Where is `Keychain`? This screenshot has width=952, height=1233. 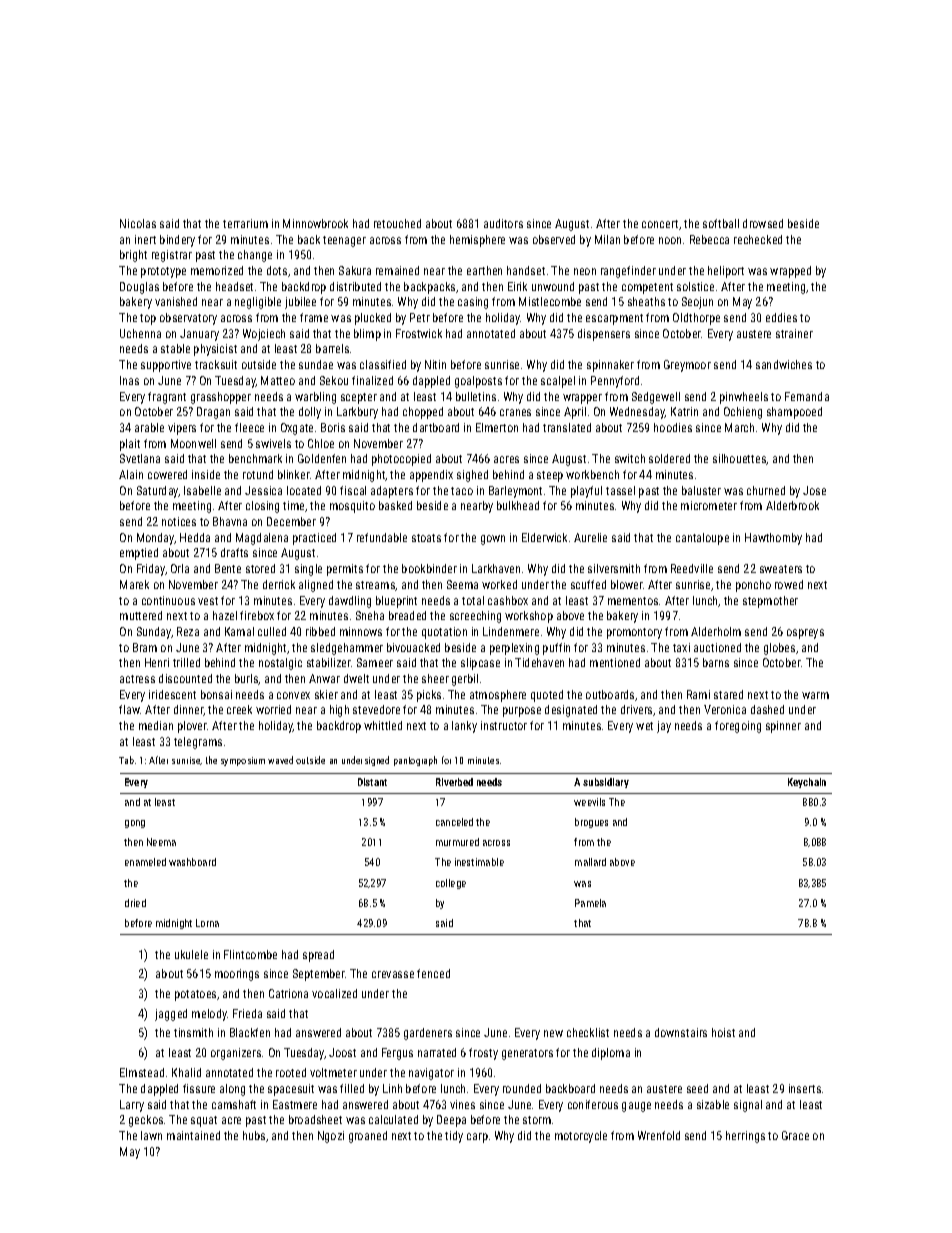 Keychain is located at coordinates (807, 783).
